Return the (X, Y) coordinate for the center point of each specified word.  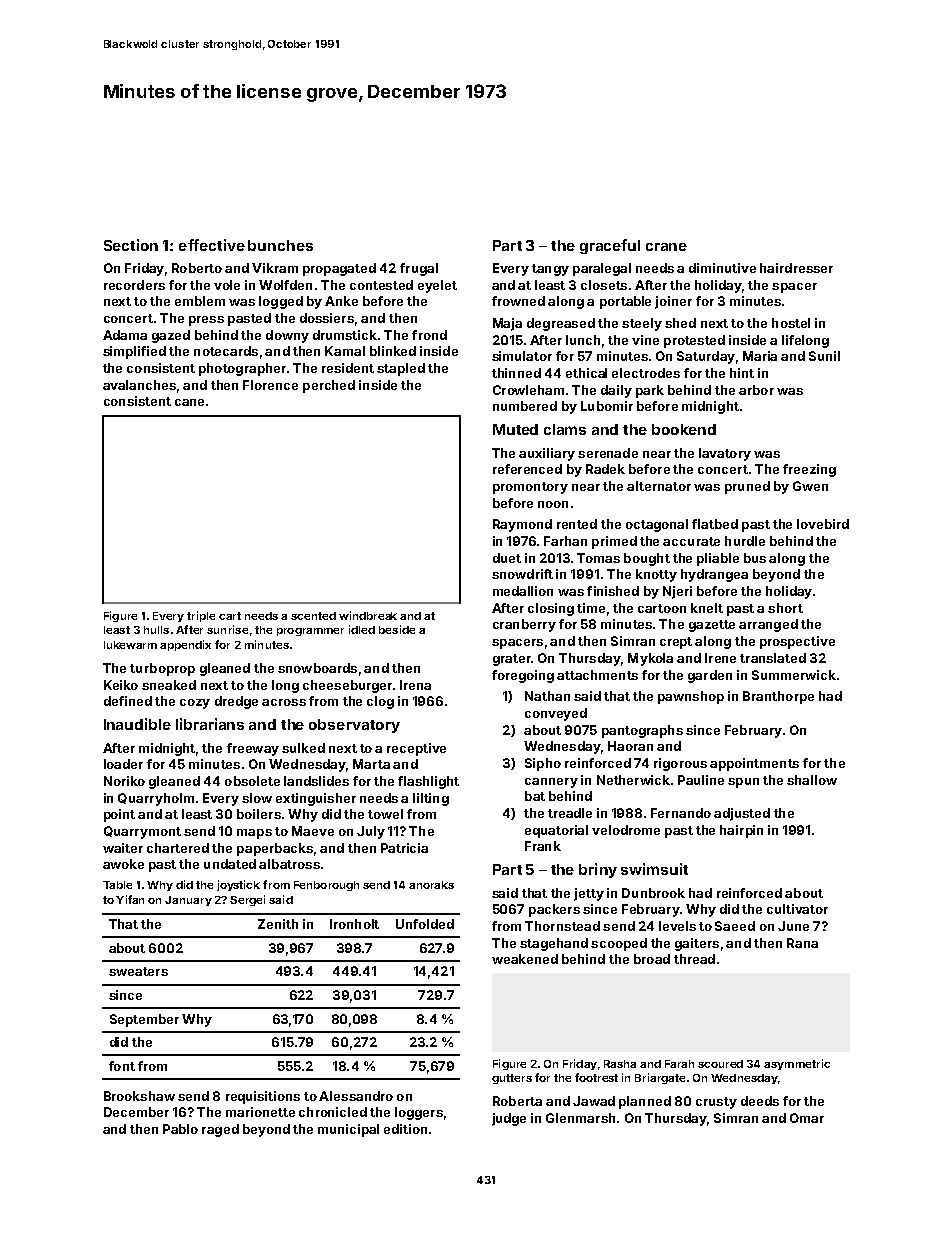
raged (220, 1130)
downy (287, 336)
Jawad (594, 1101)
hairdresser (796, 268)
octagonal (657, 525)
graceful (610, 246)
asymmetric (797, 1064)
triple (201, 616)
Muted (515, 429)
